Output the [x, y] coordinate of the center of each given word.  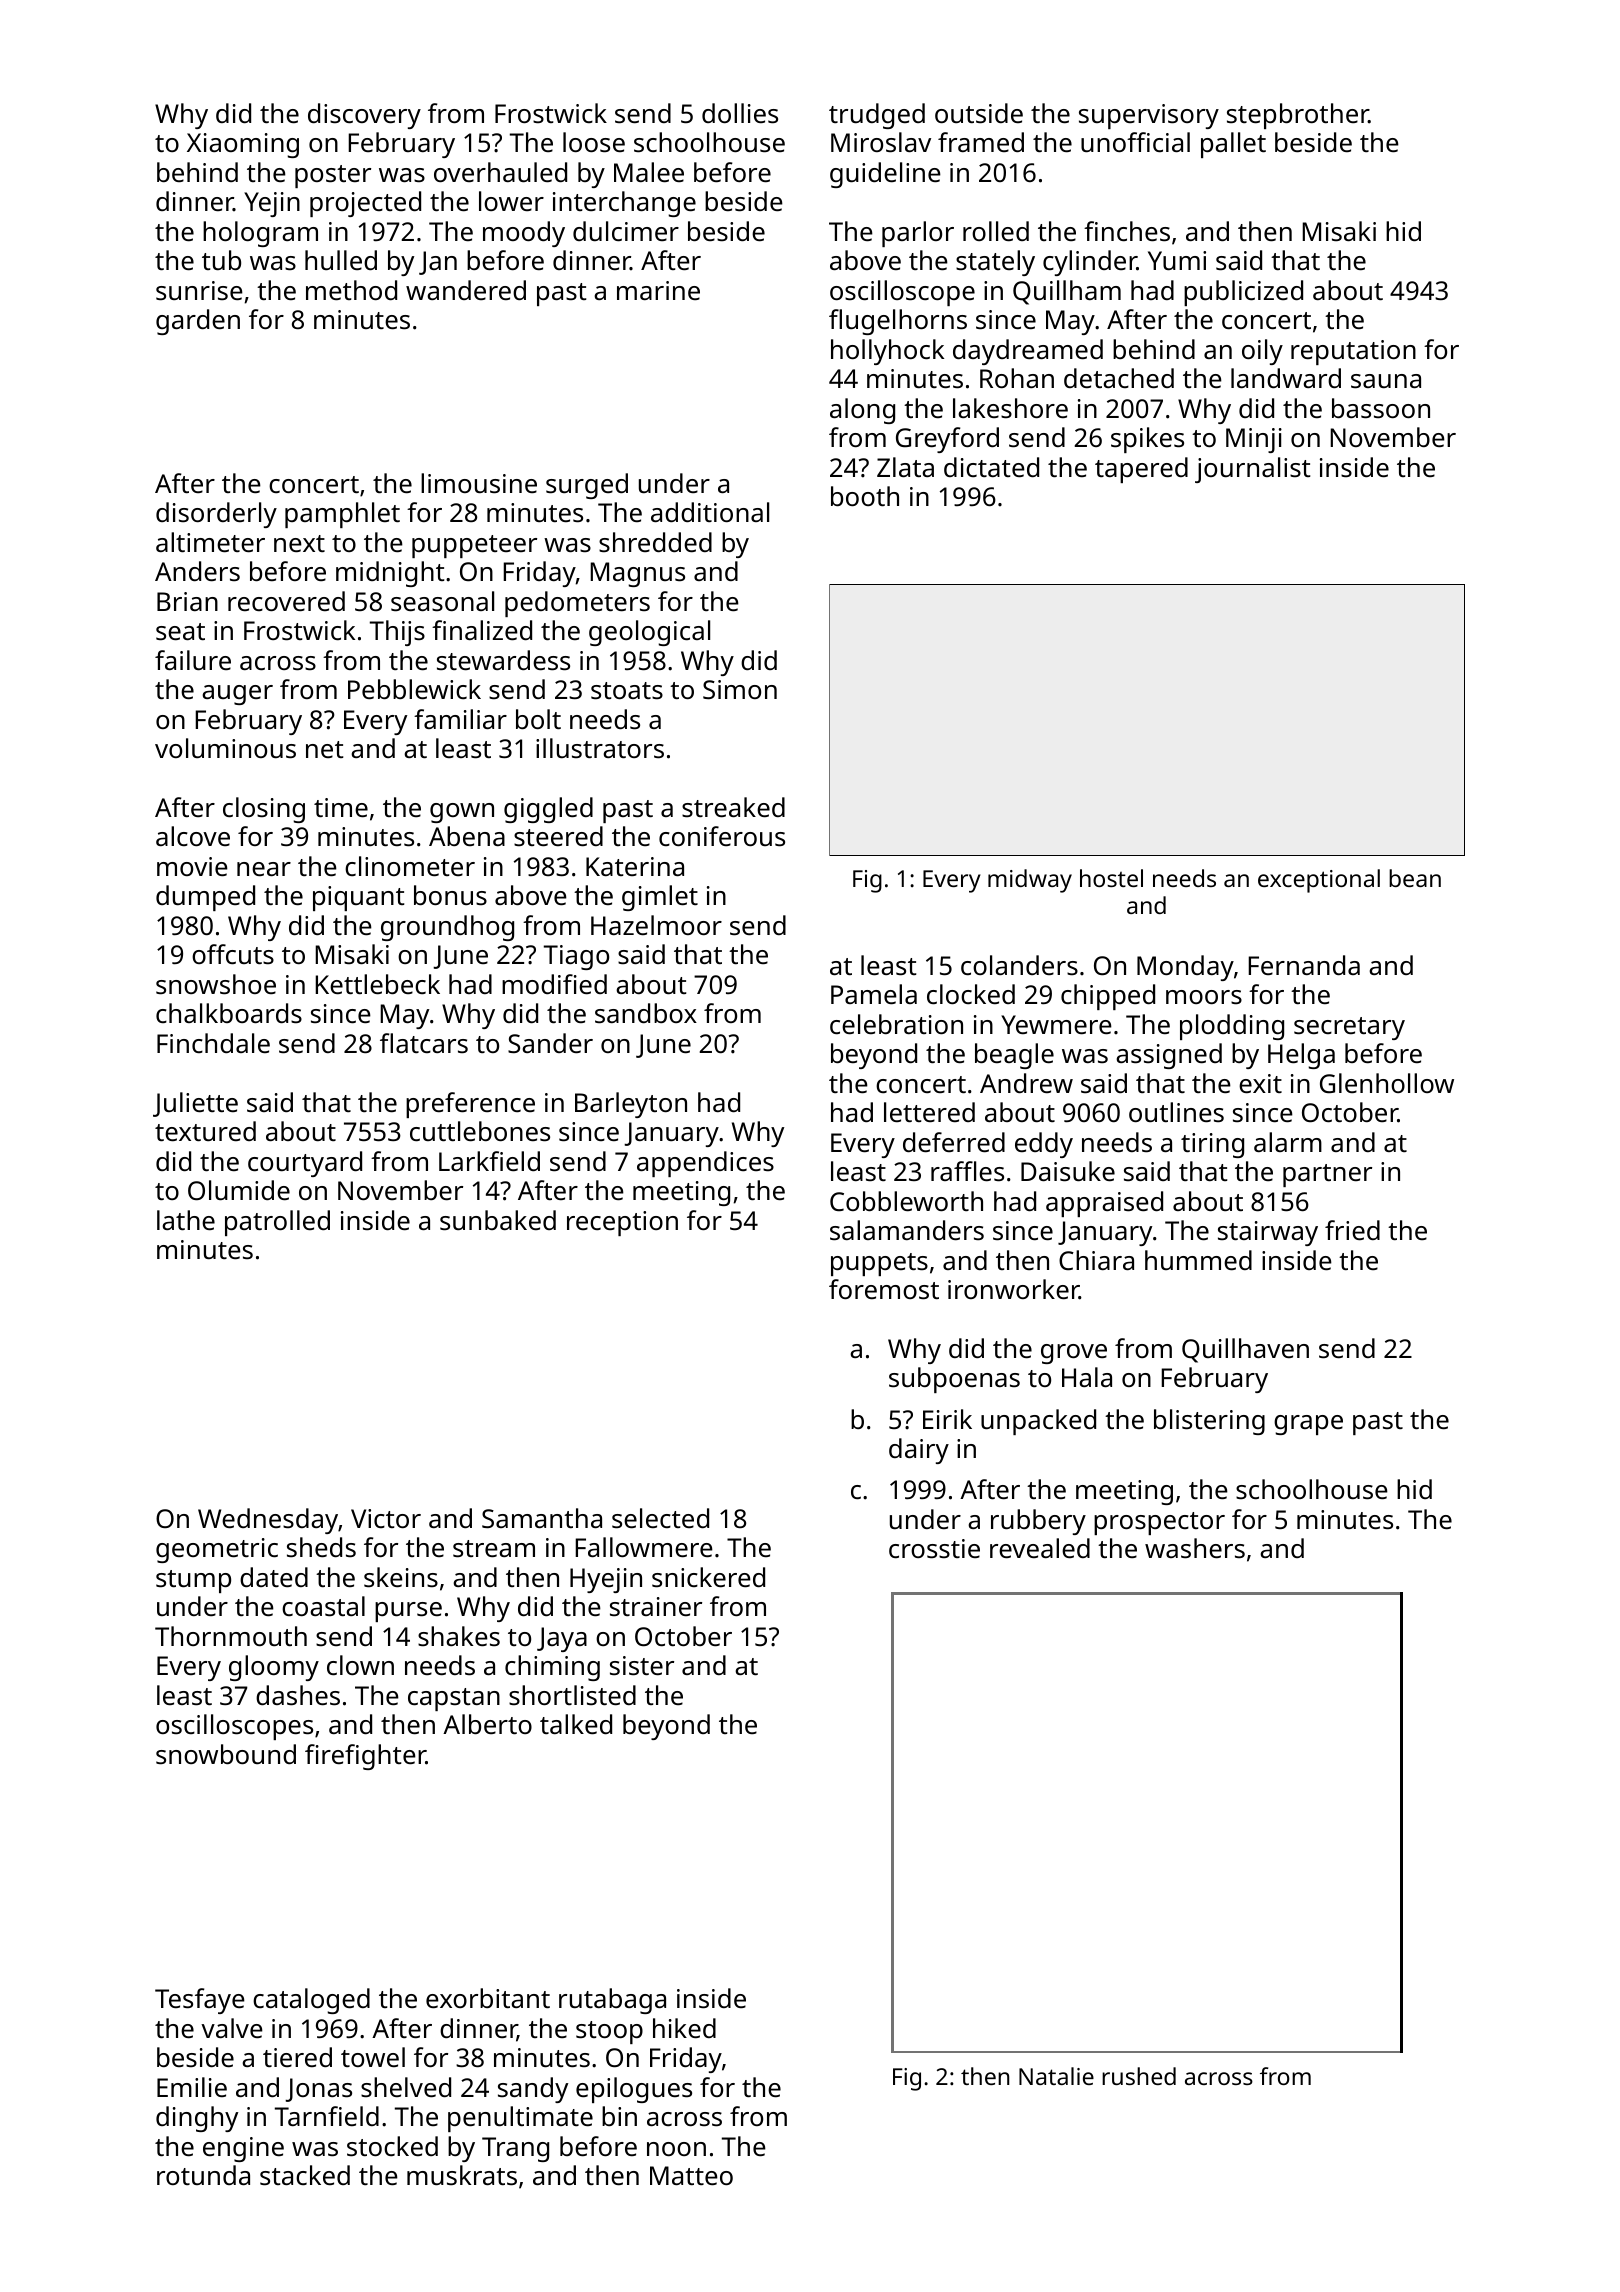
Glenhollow [1387, 1083]
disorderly [216, 515]
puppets [879, 1264]
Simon [740, 689]
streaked [733, 807]
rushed [1139, 2076]
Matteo [691, 2175]
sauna [1386, 381]
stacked [305, 2175]
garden [198, 322]
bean [1415, 878]
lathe [186, 1220]
